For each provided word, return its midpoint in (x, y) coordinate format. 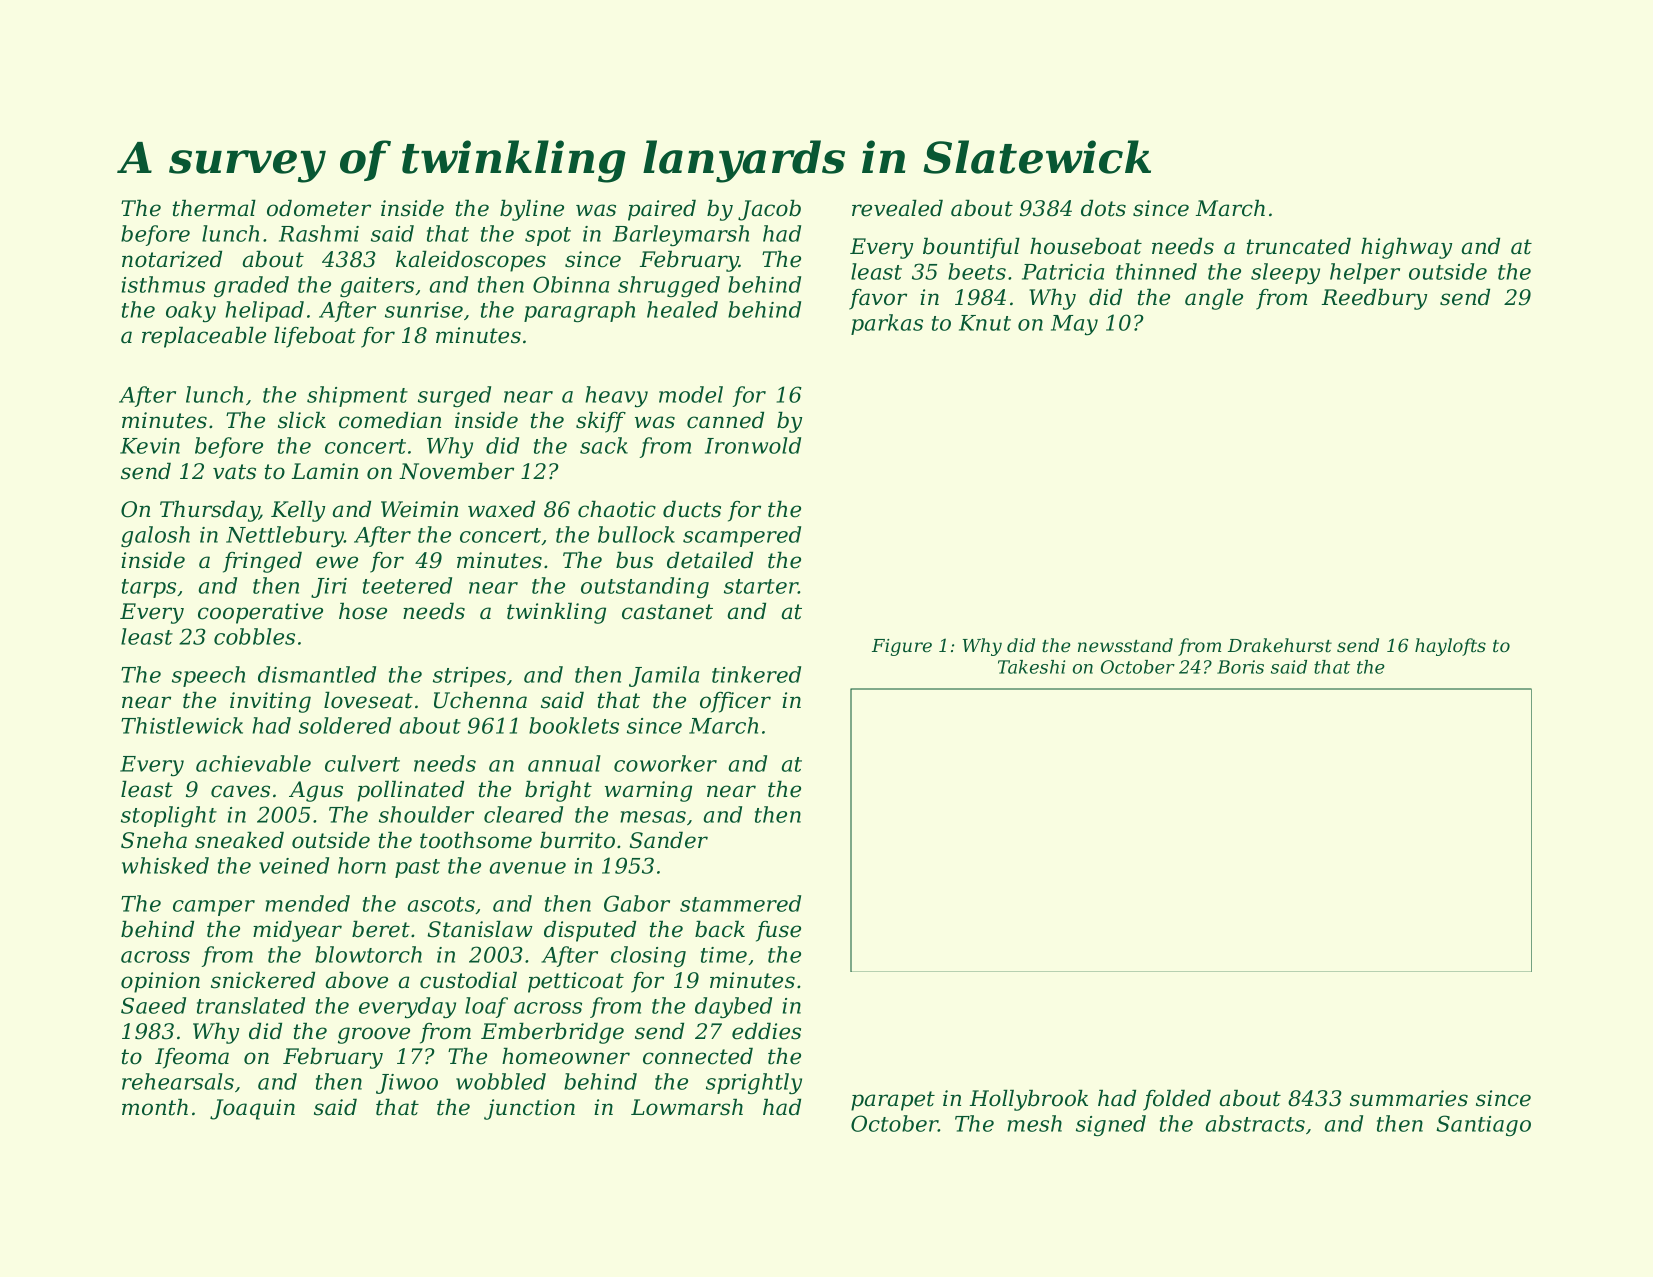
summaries (1409, 1098)
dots (1103, 208)
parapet (893, 1101)
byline (532, 210)
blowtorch (368, 954)
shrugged (669, 286)
